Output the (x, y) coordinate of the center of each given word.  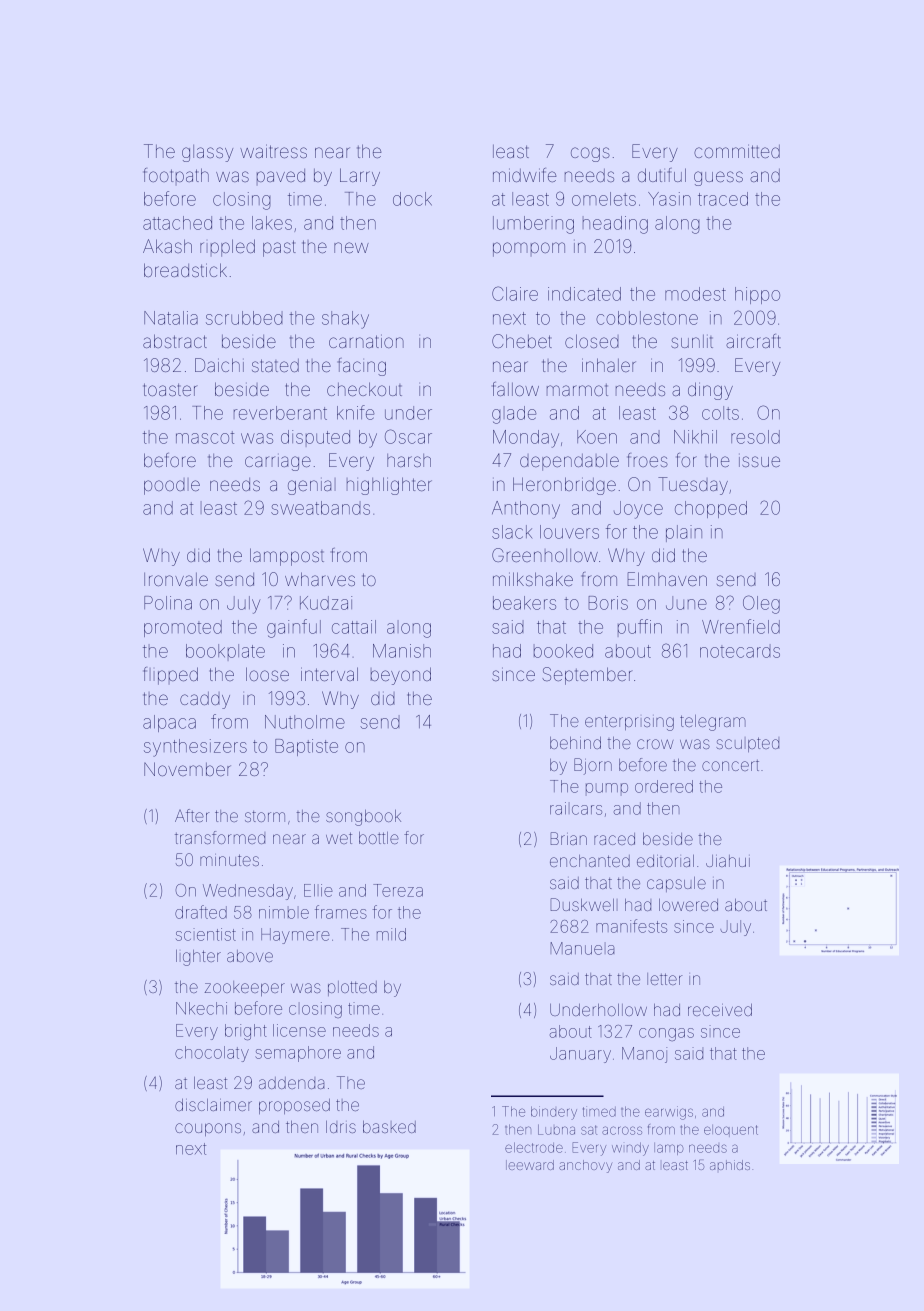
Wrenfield (741, 626)
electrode (534, 1148)
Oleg (761, 604)
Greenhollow (545, 555)
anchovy (585, 1166)
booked (563, 651)
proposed (294, 1106)
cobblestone (647, 318)
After (192, 815)
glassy (207, 153)
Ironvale (176, 579)
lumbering (533, 225)
